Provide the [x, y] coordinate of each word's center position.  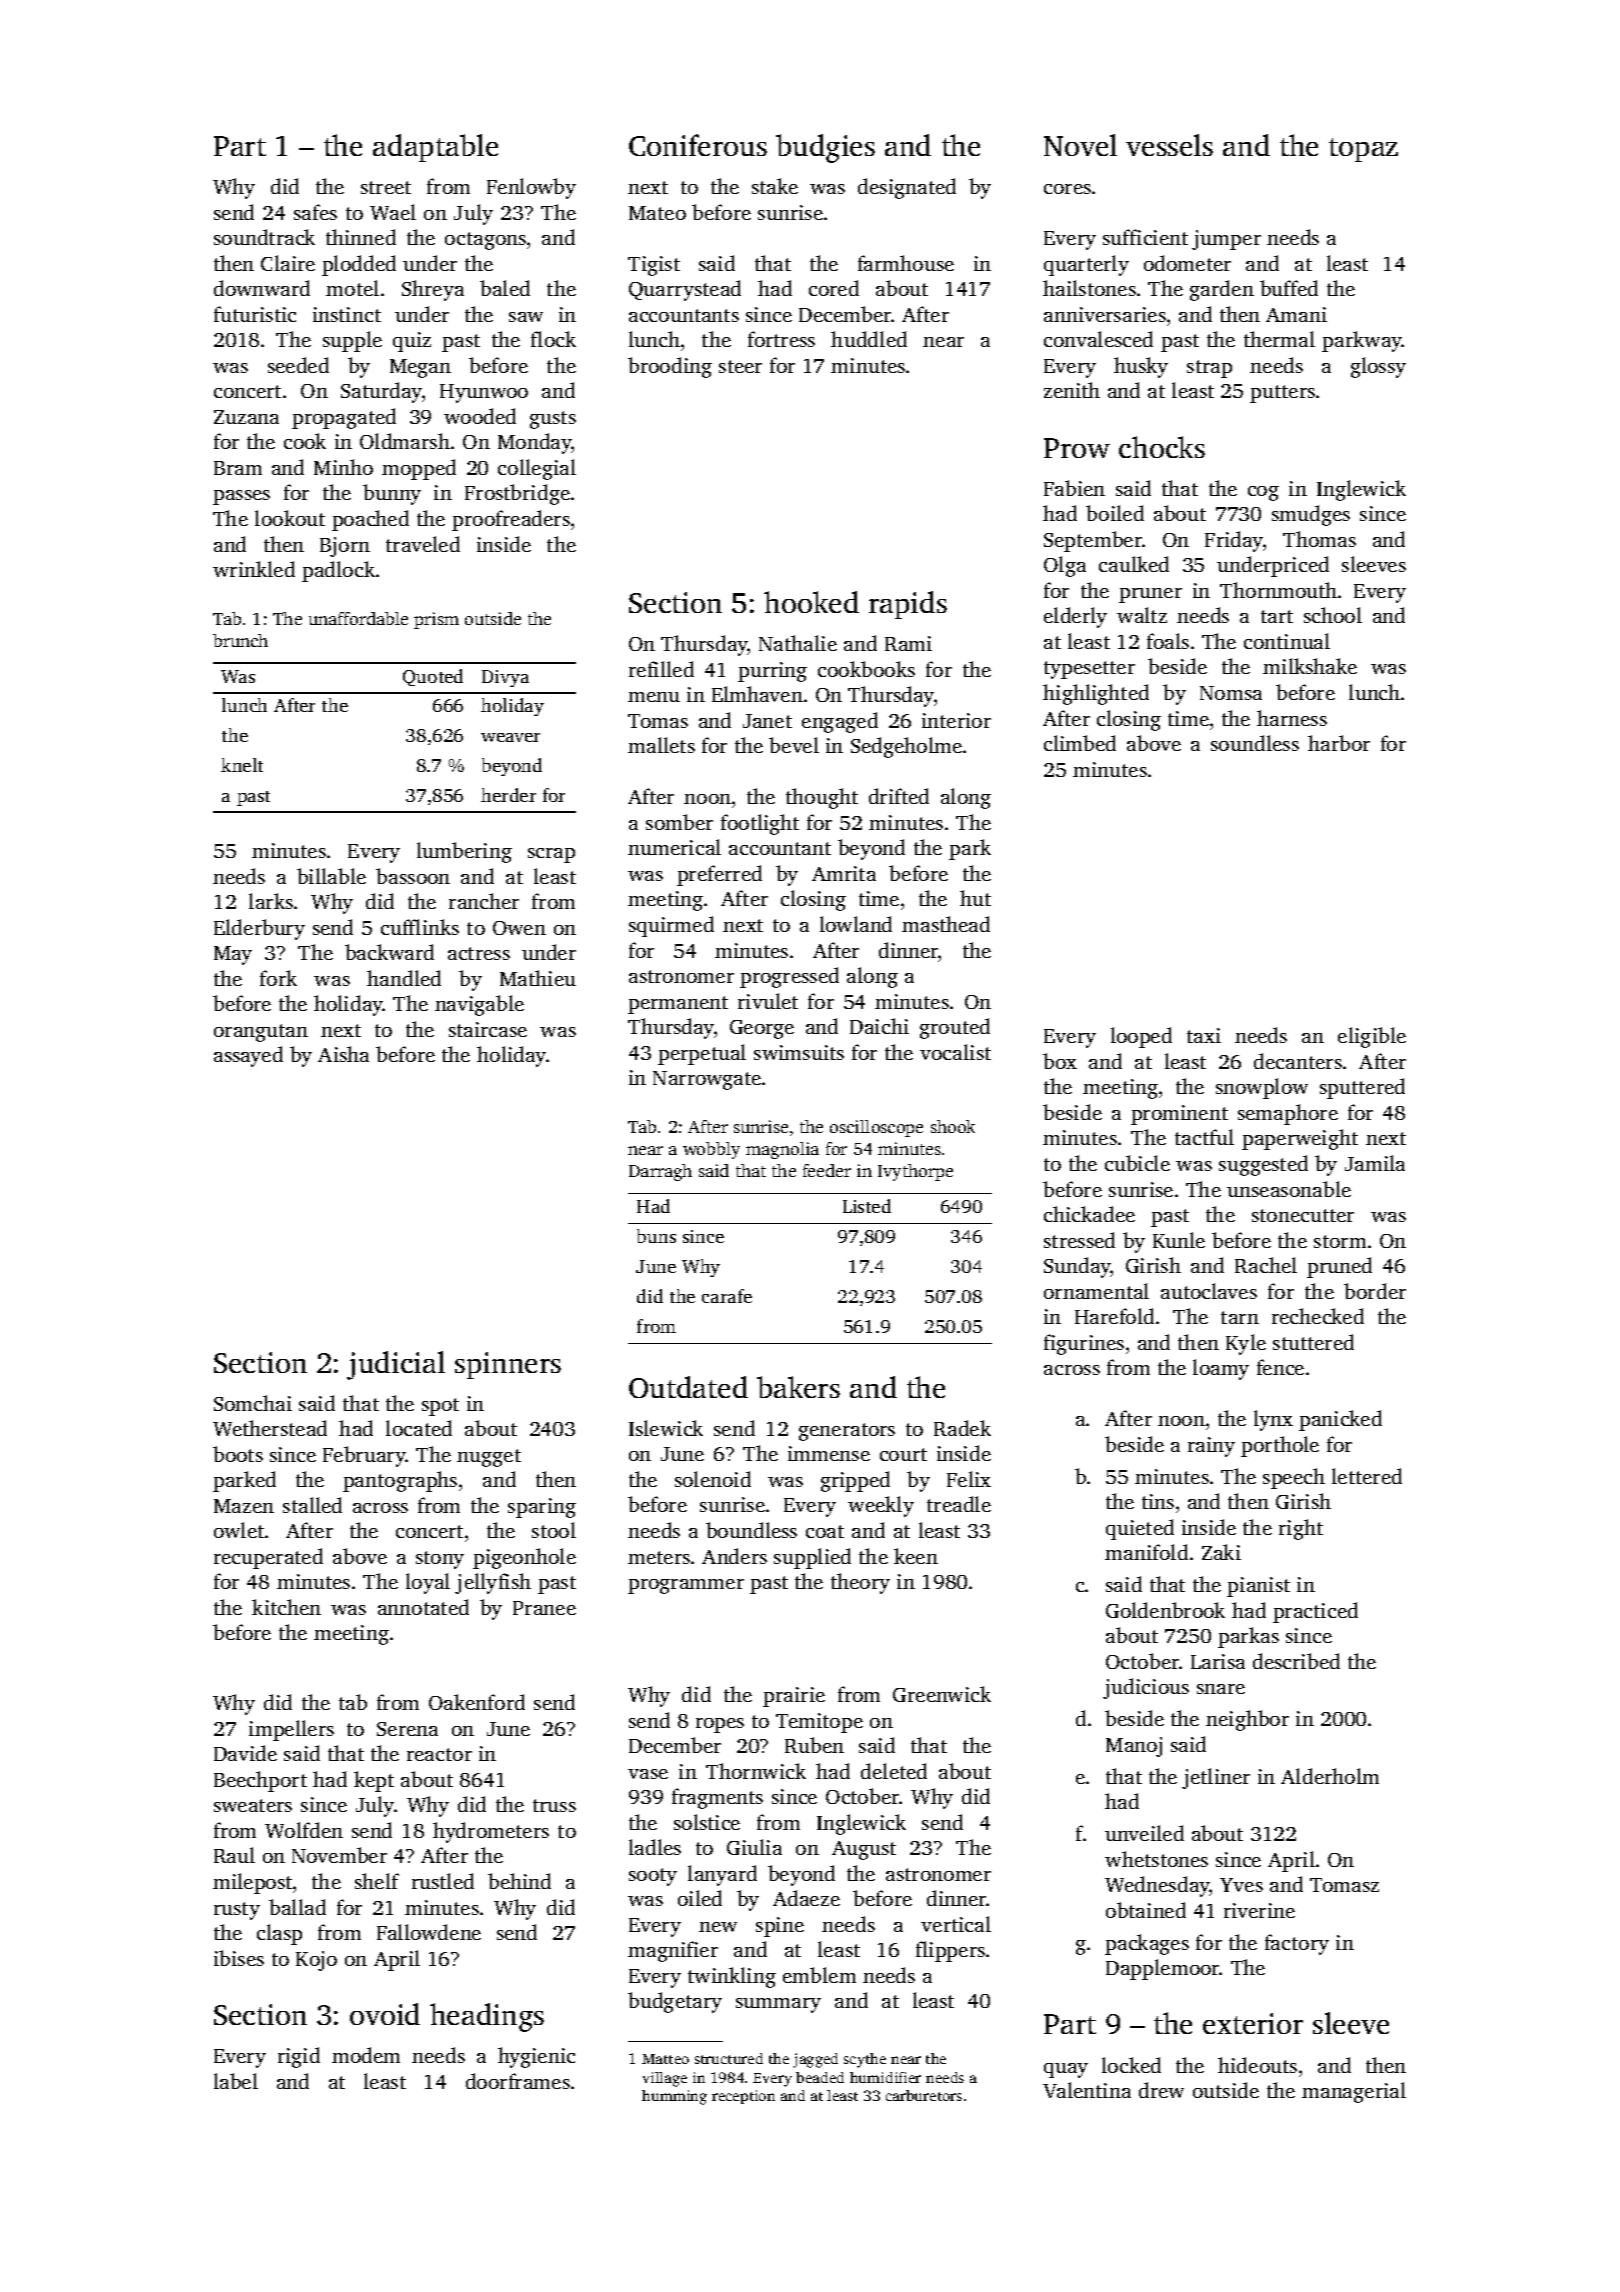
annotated [423, 1607]
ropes [720, 1725]
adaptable [435, 148]
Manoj [1134, 1747]
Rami [908, 643]
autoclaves [1209, 1291]
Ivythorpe [915, 1172]
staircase [488, 1029]
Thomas [1319, 539]
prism [436, 620]
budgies [825, 148]
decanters [1298, 1061]
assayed [248, 1056]
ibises [239, 1958]
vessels [1169, 145]
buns [656, 1236]
